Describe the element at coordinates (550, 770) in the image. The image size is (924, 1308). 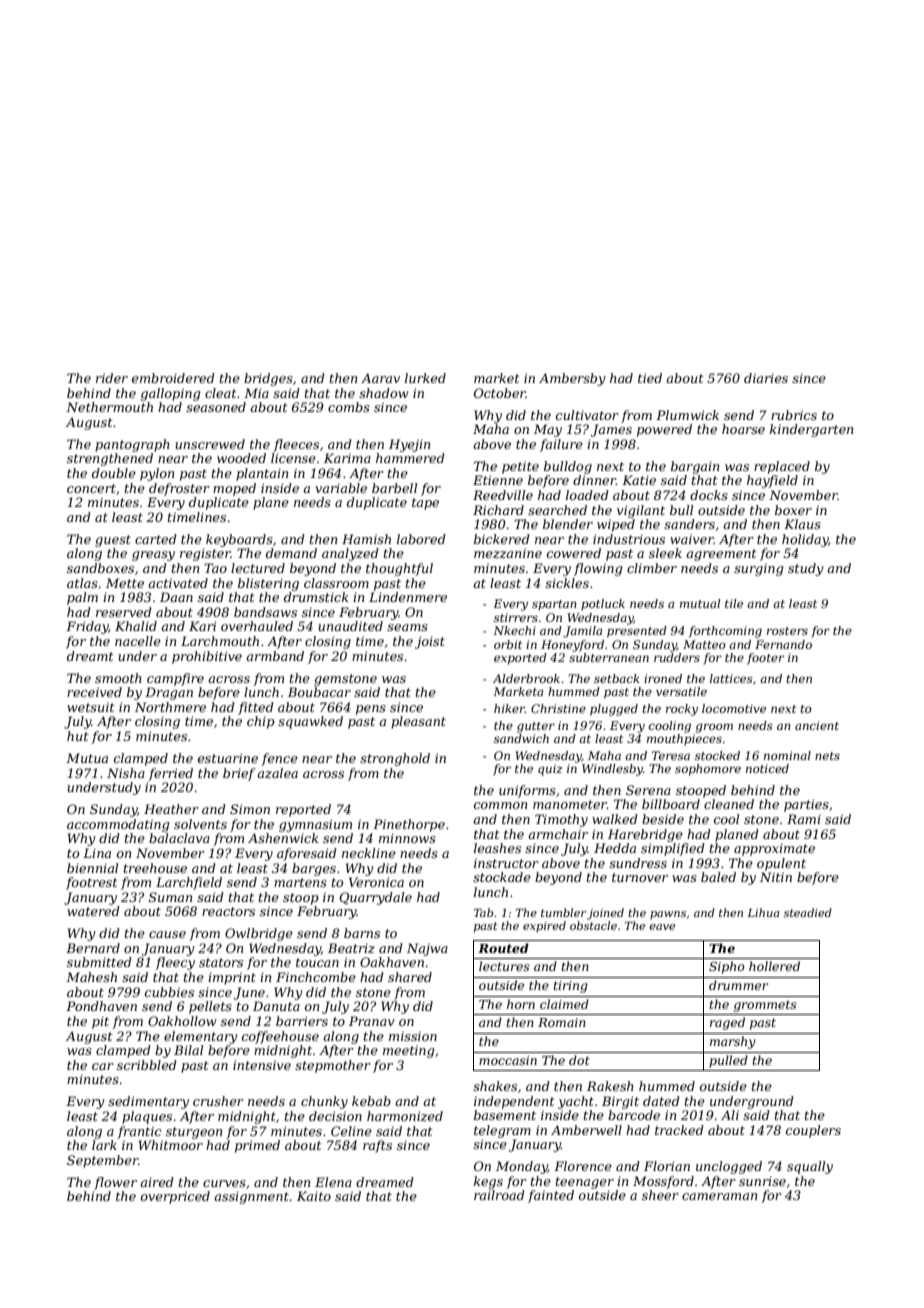
I see `quiz` at that location.
